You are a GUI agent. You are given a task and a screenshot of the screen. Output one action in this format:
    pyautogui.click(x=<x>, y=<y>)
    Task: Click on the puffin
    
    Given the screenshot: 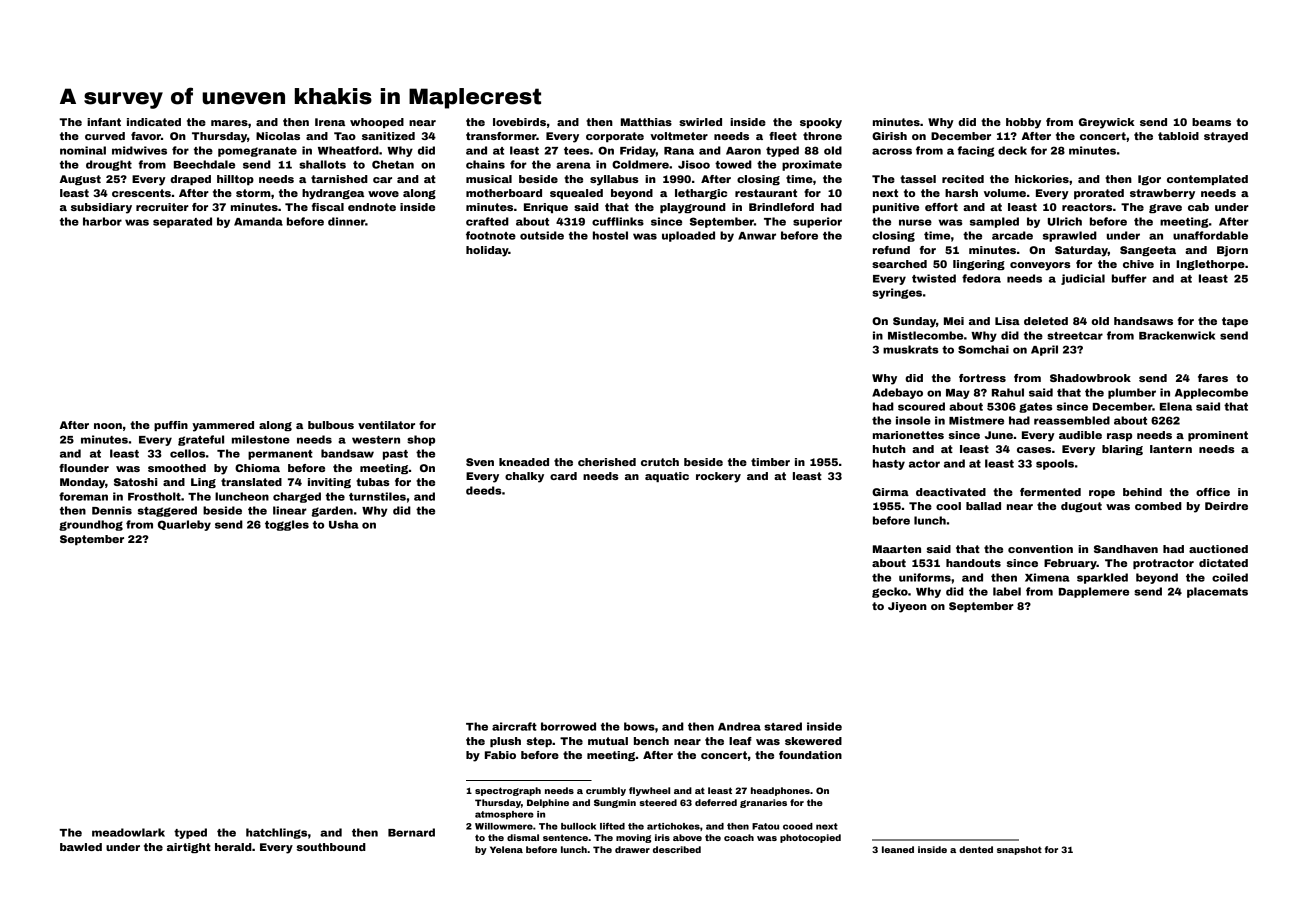 What is the action you would take?
    pyautogui.click(x=171, y=426)
